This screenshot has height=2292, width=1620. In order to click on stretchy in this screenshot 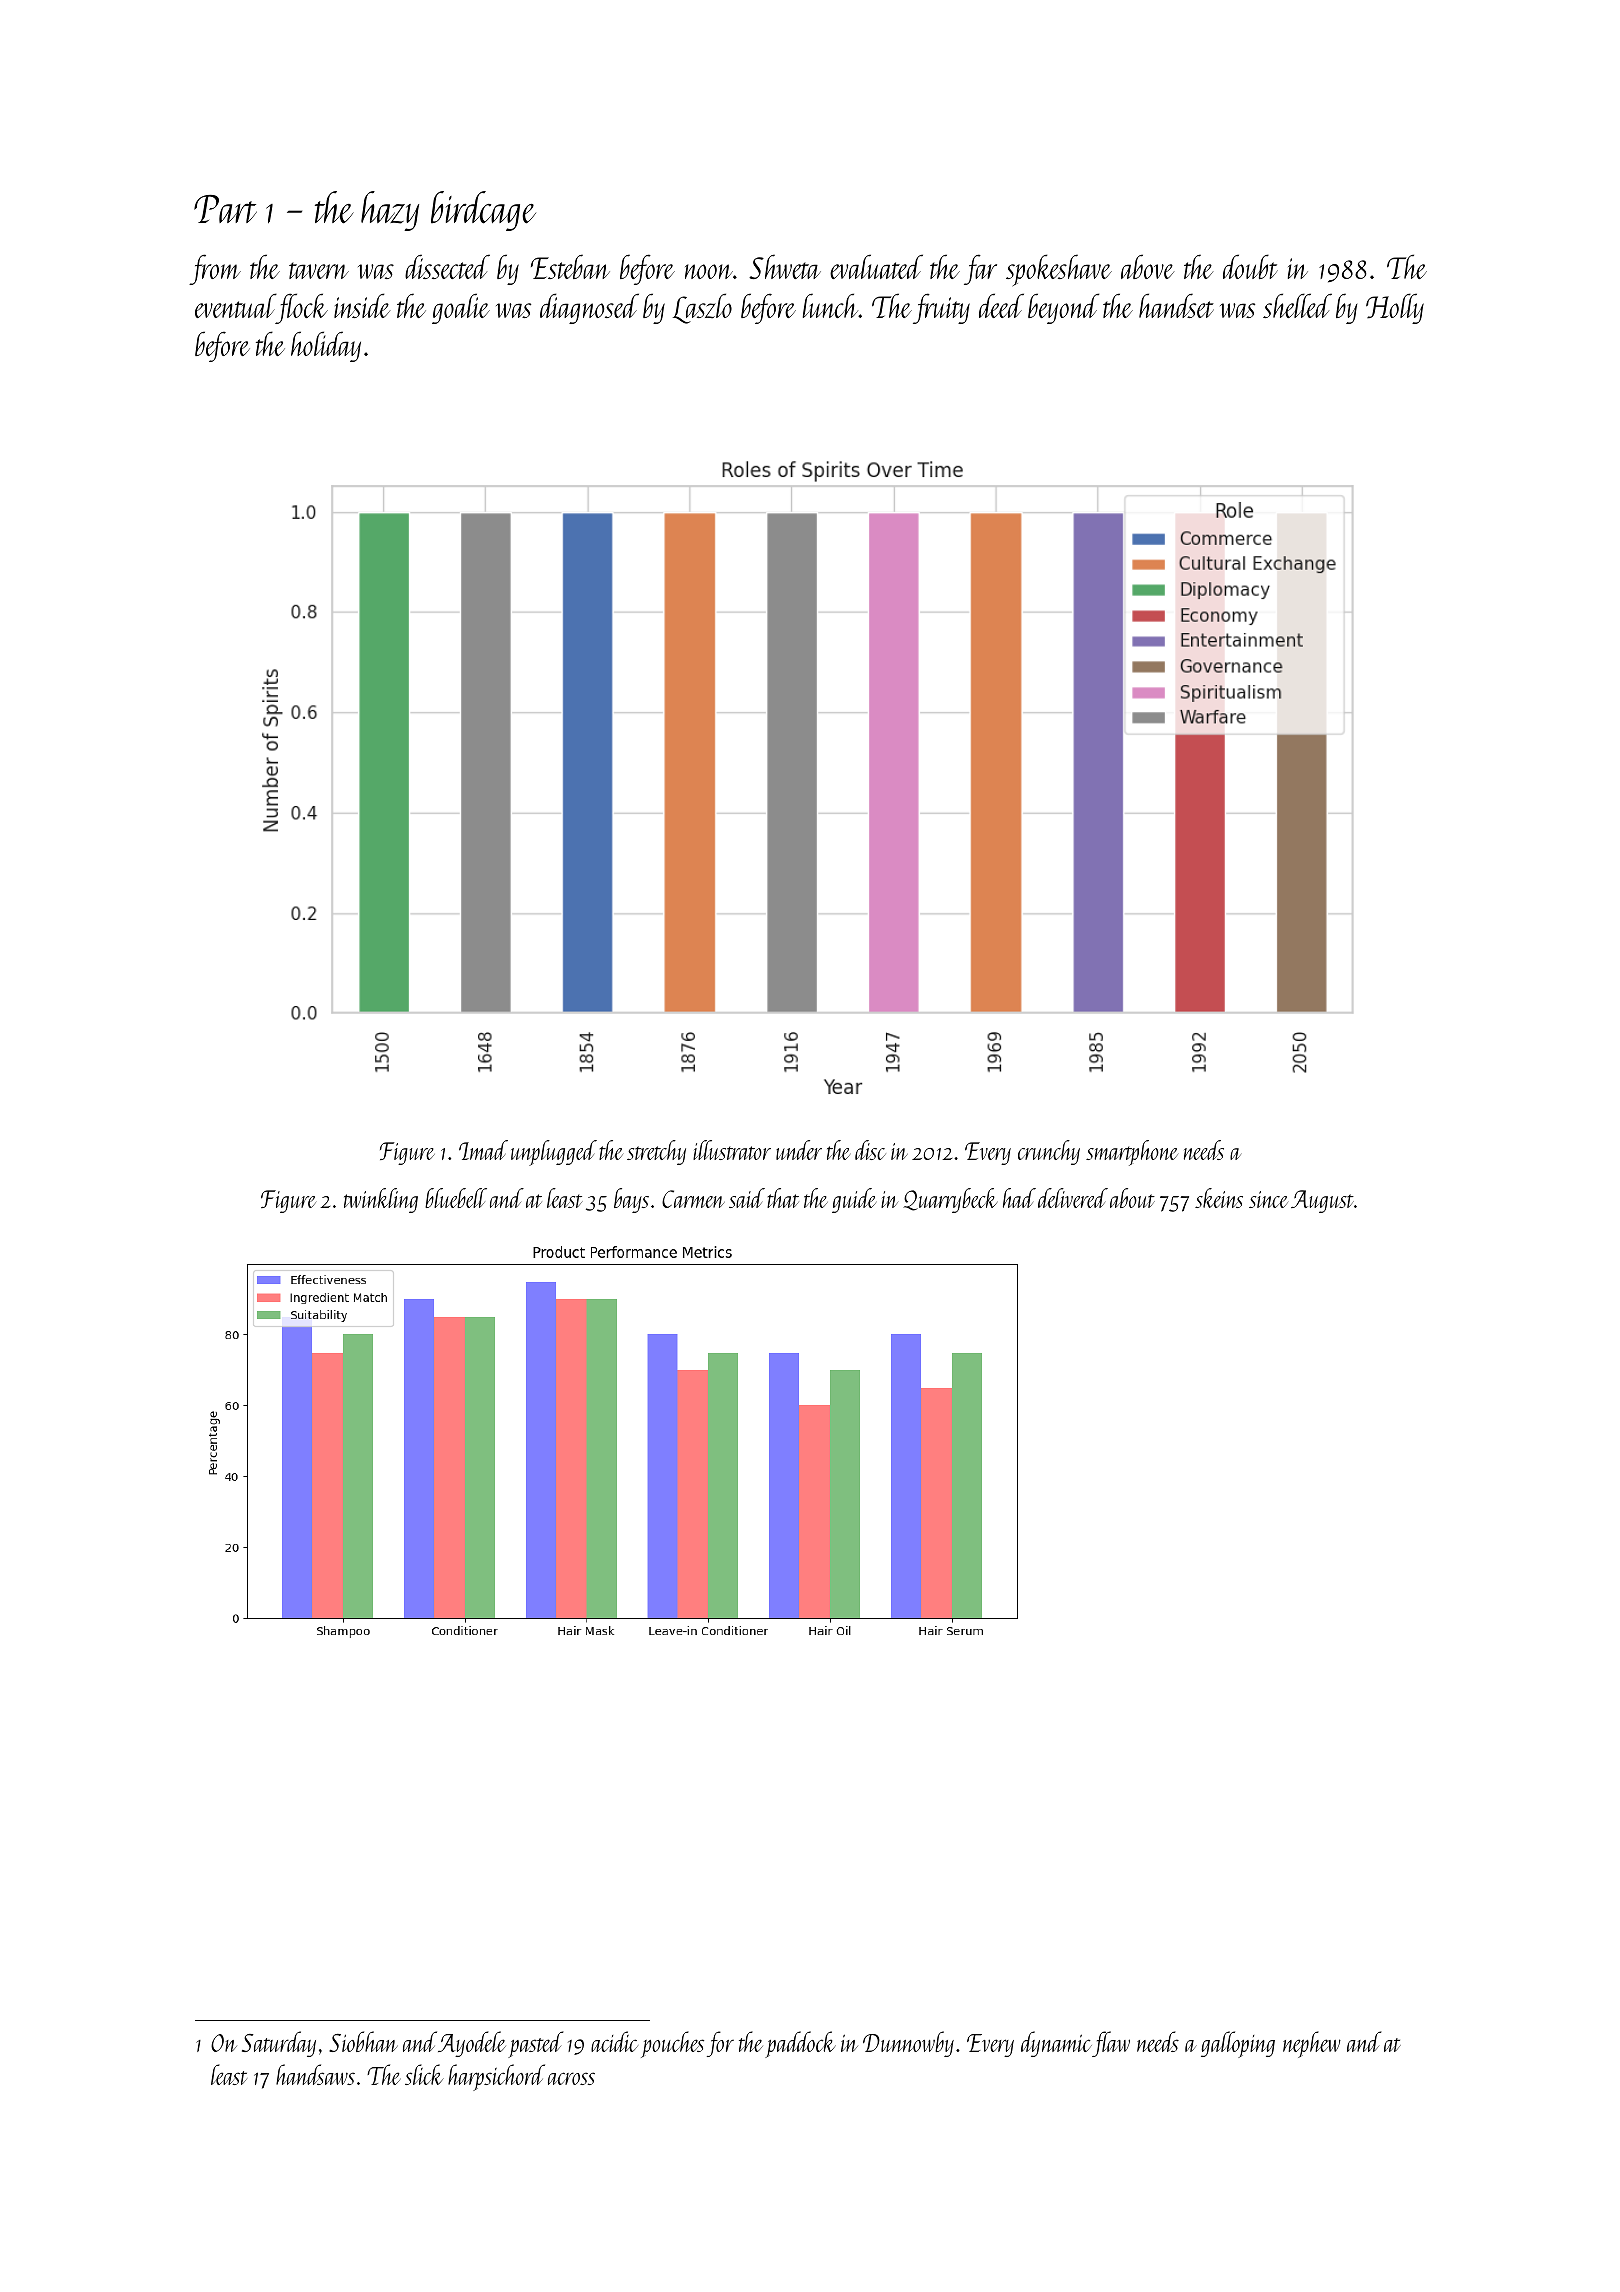, I will do `click(656, 1152)`.
